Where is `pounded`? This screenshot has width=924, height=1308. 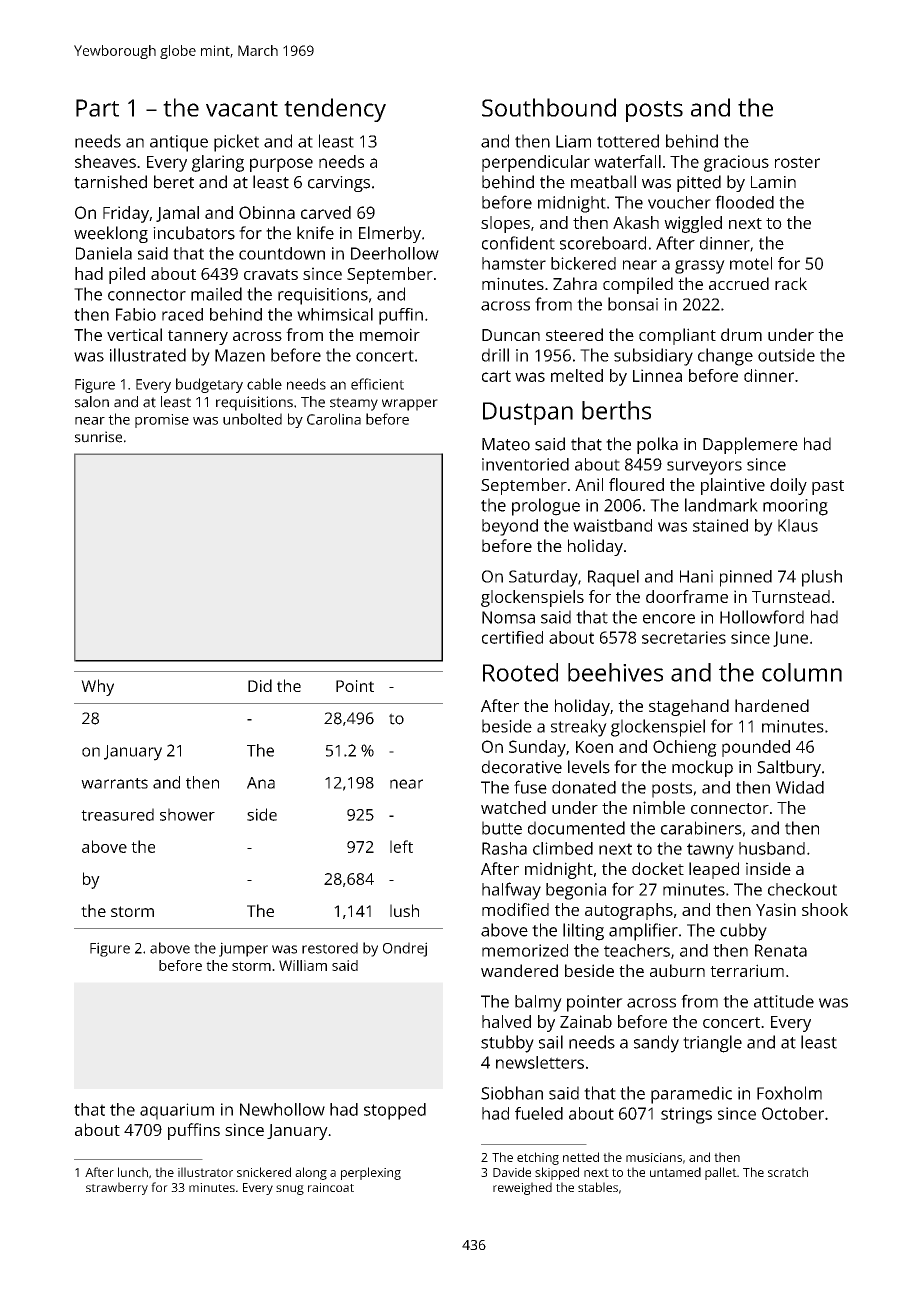 pounded is located at coordinates (756, 748).
